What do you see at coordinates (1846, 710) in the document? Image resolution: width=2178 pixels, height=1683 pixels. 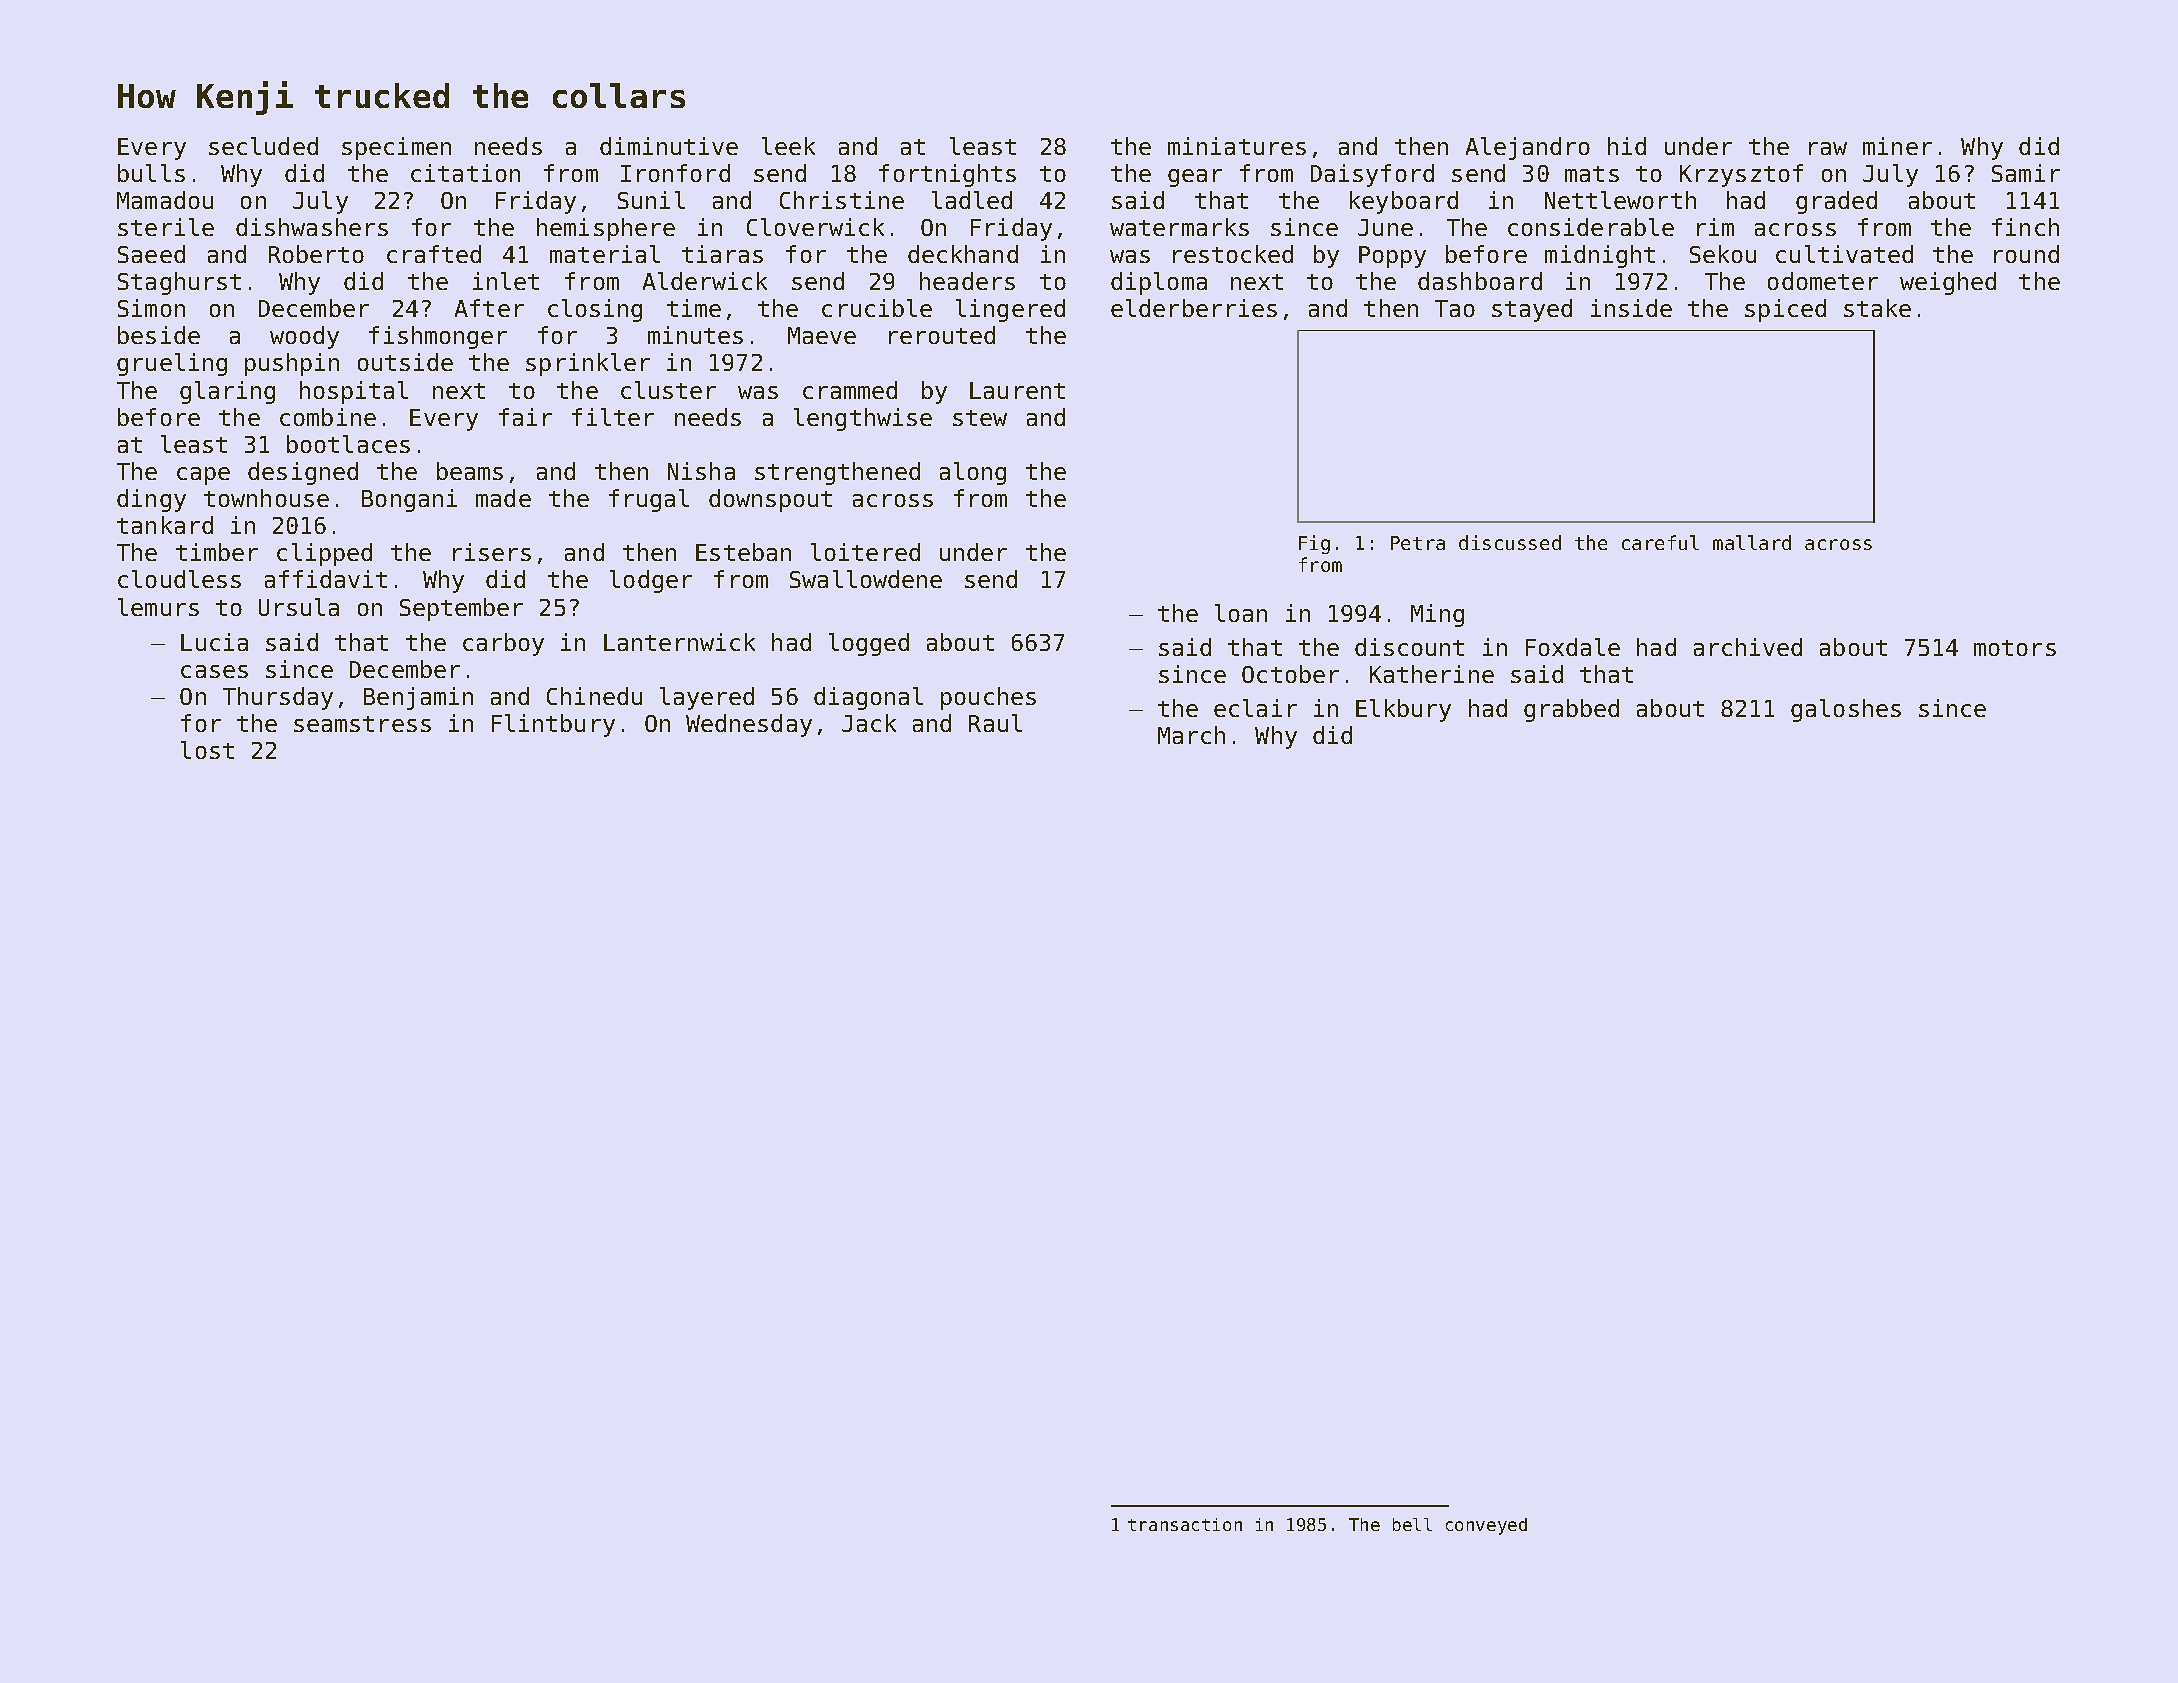 I see `galoshes` at bounding box center [1846, 710].
